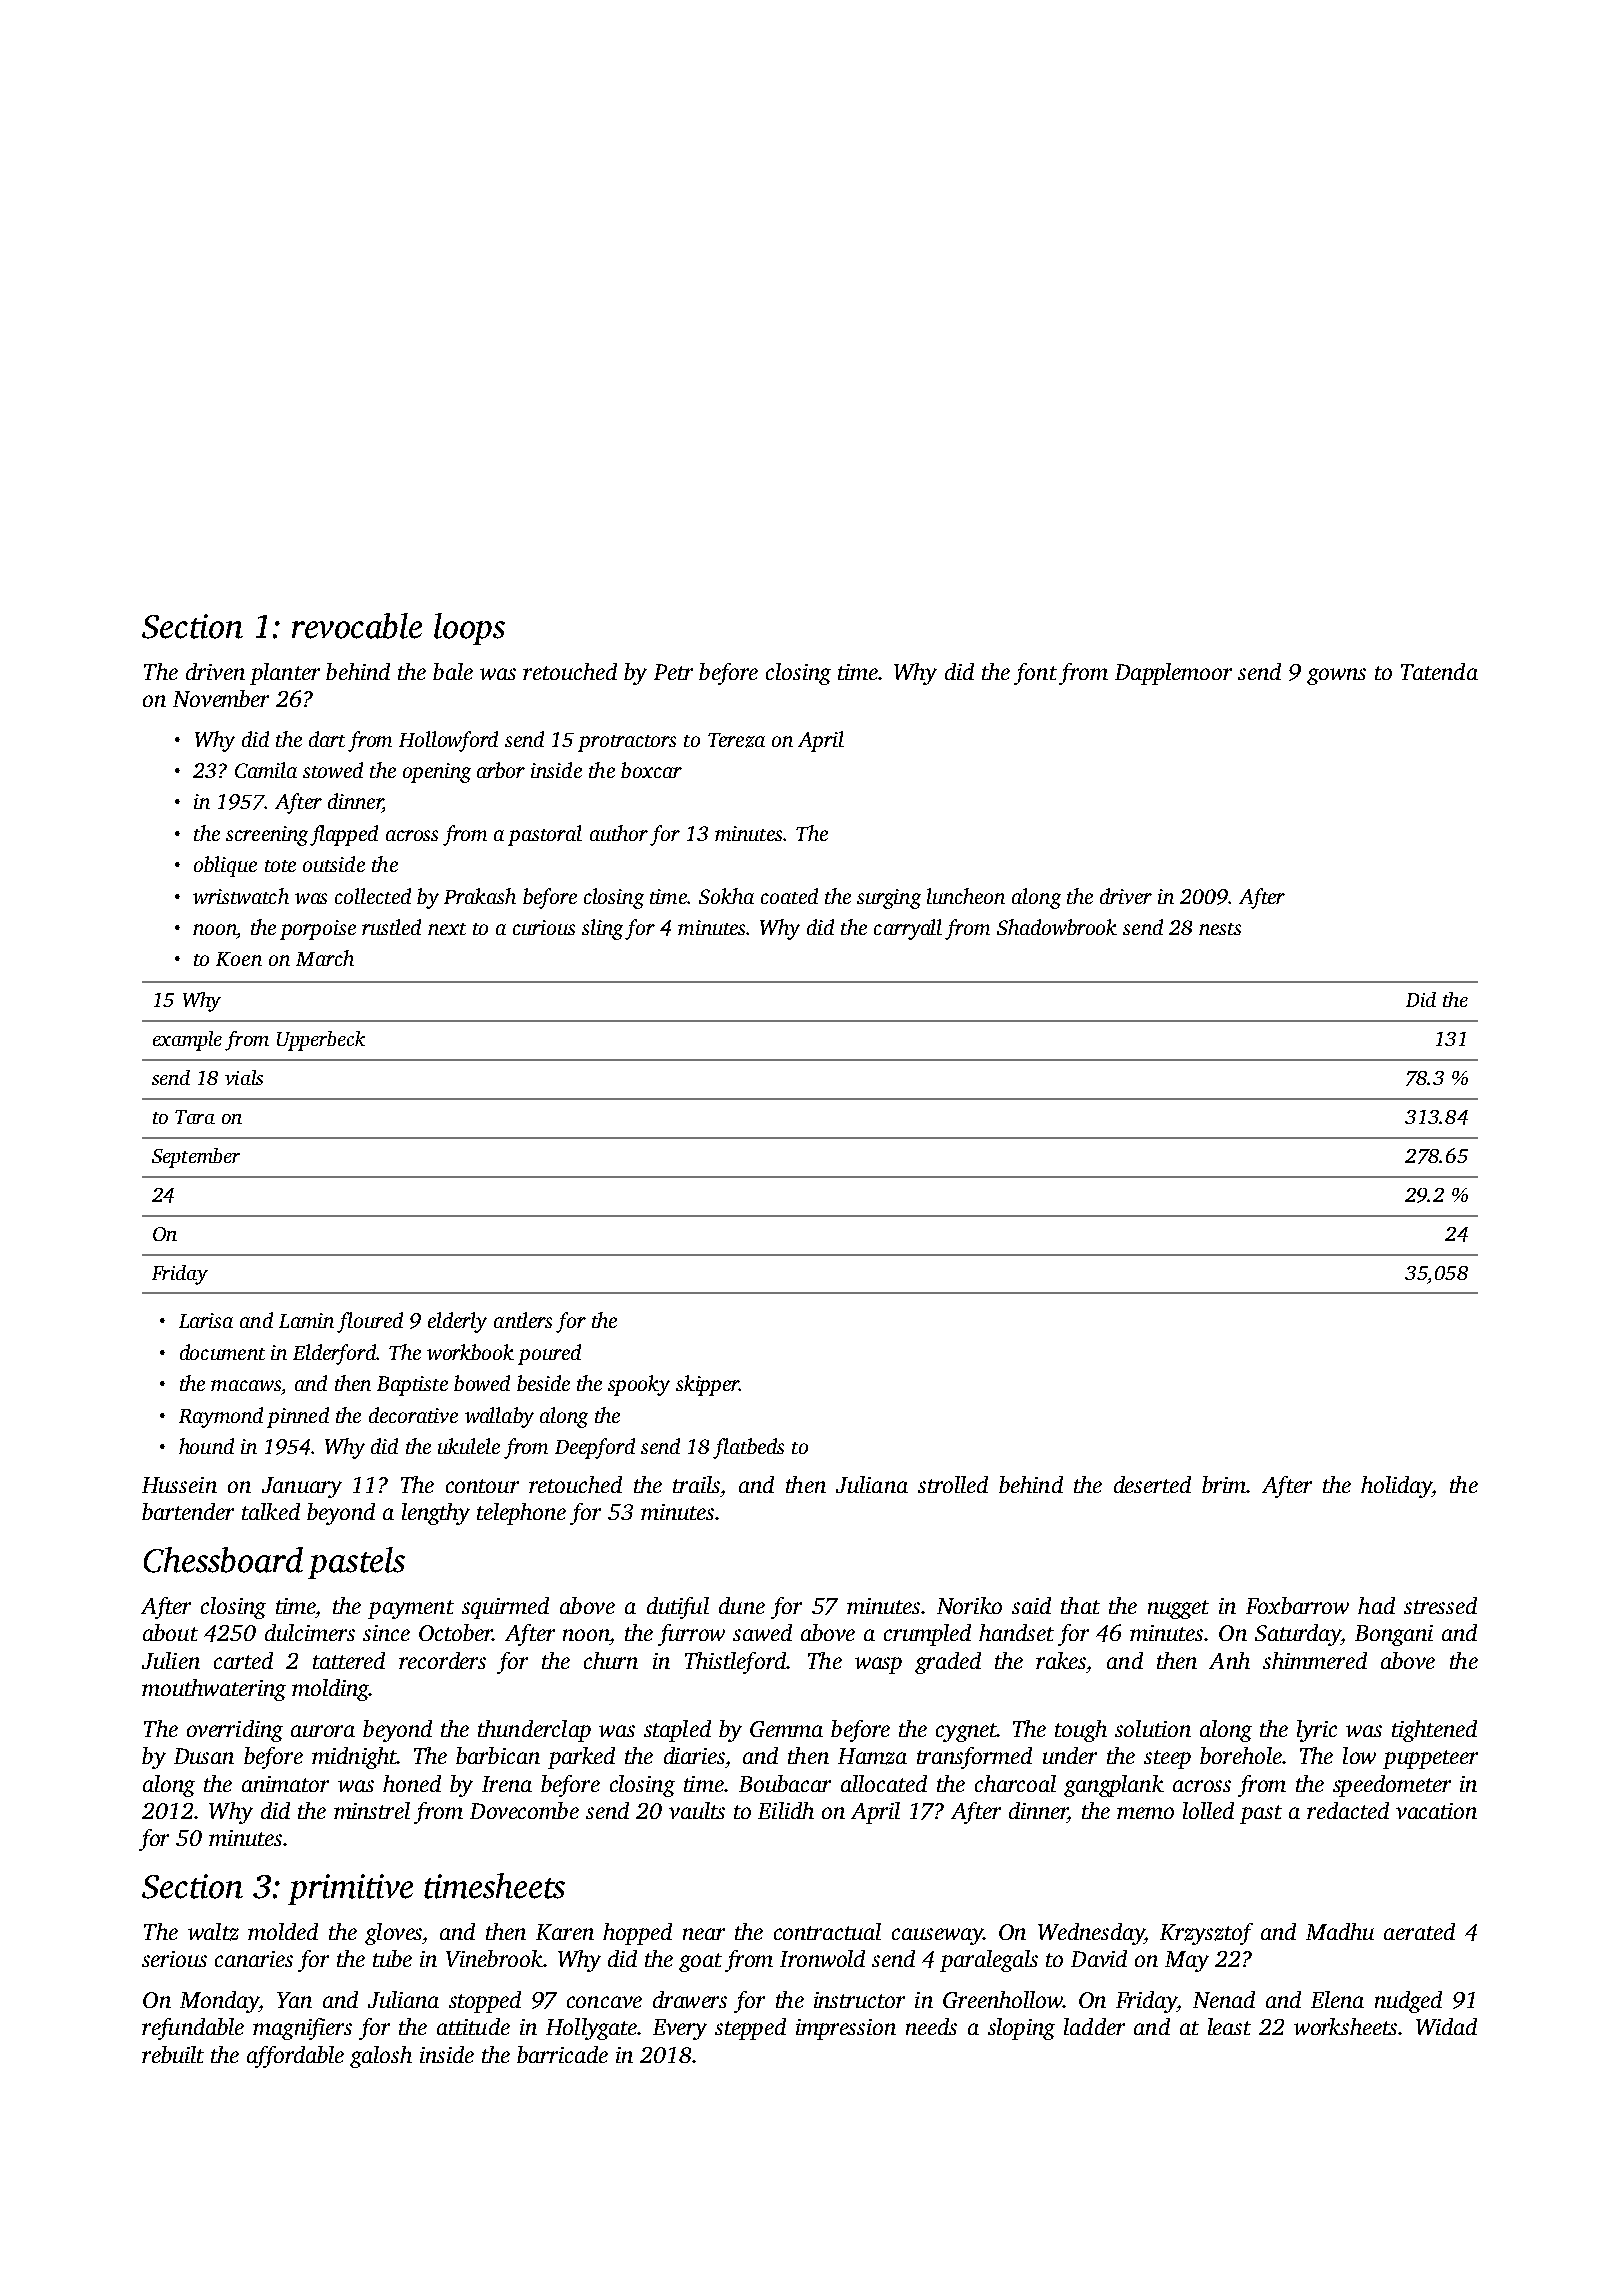 The height and width of the document is (2292, 1620). I want to click on loops, so click(469, 629).
